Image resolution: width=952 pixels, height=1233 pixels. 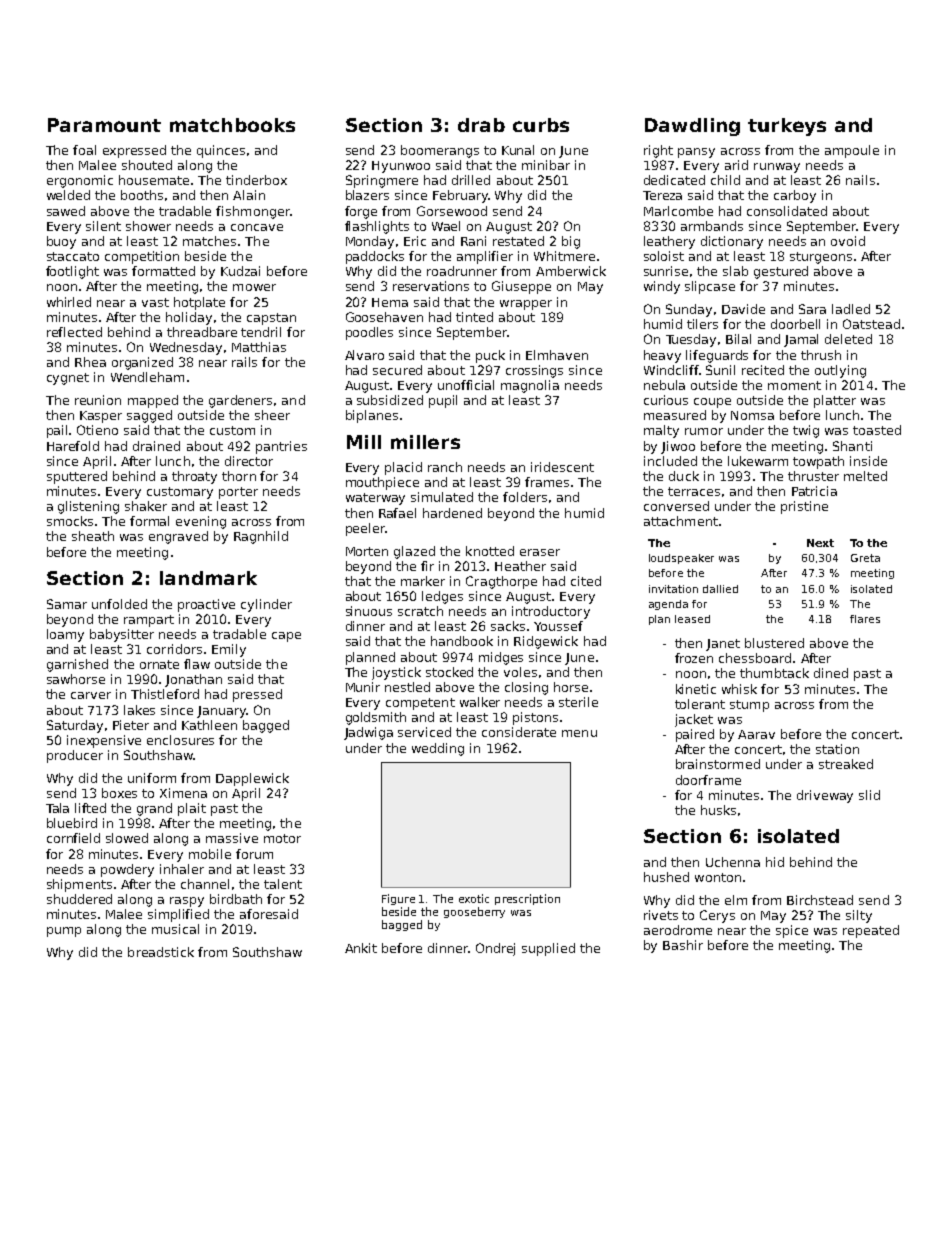 What do you see at coordinates (775, 862) in the screenshot?
I see `hid` at bounding box center [775, 862].
